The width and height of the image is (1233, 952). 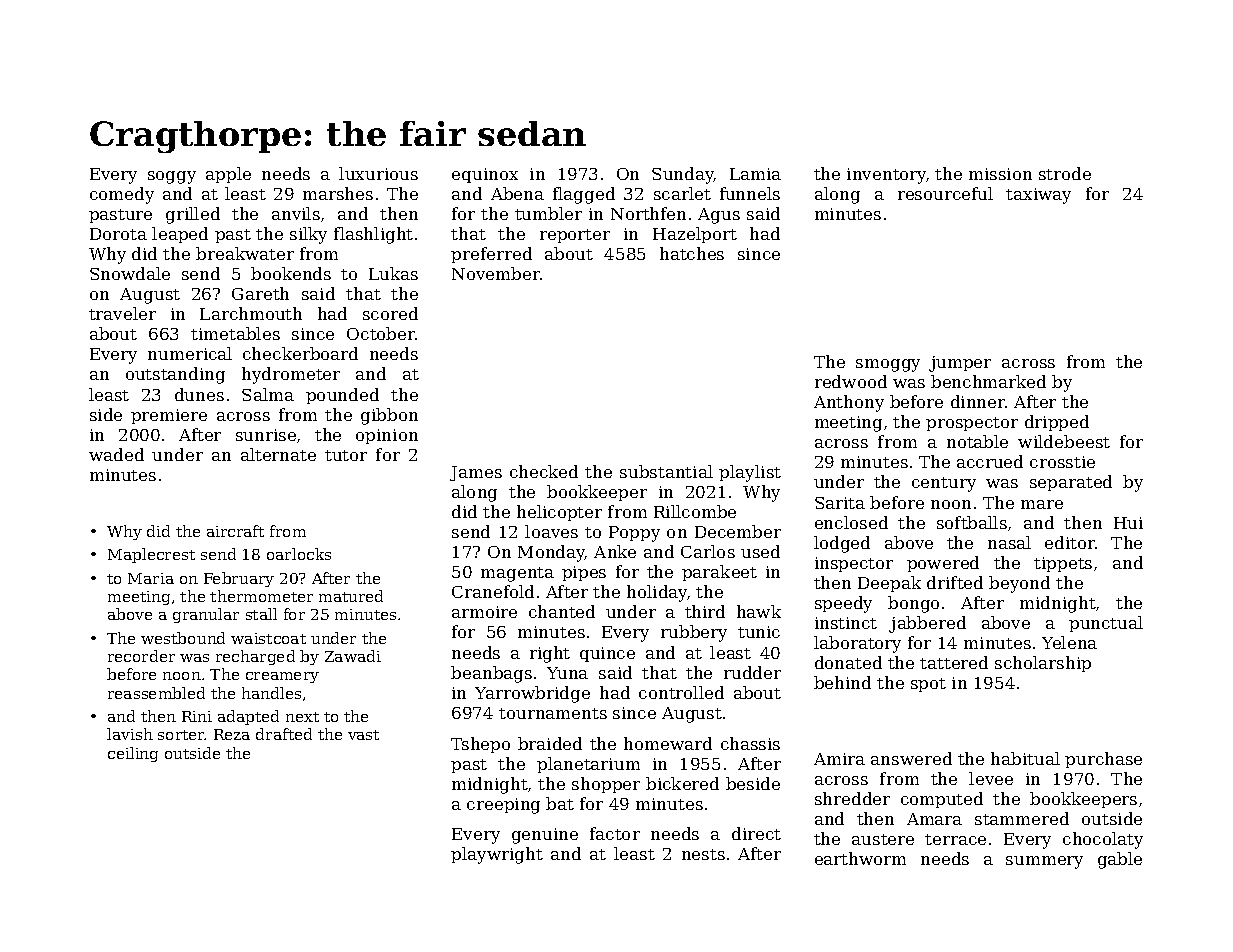 What do you see at coordinates (972, 424) in the image?
I see `prospector` at bounding box center [972, 424].
